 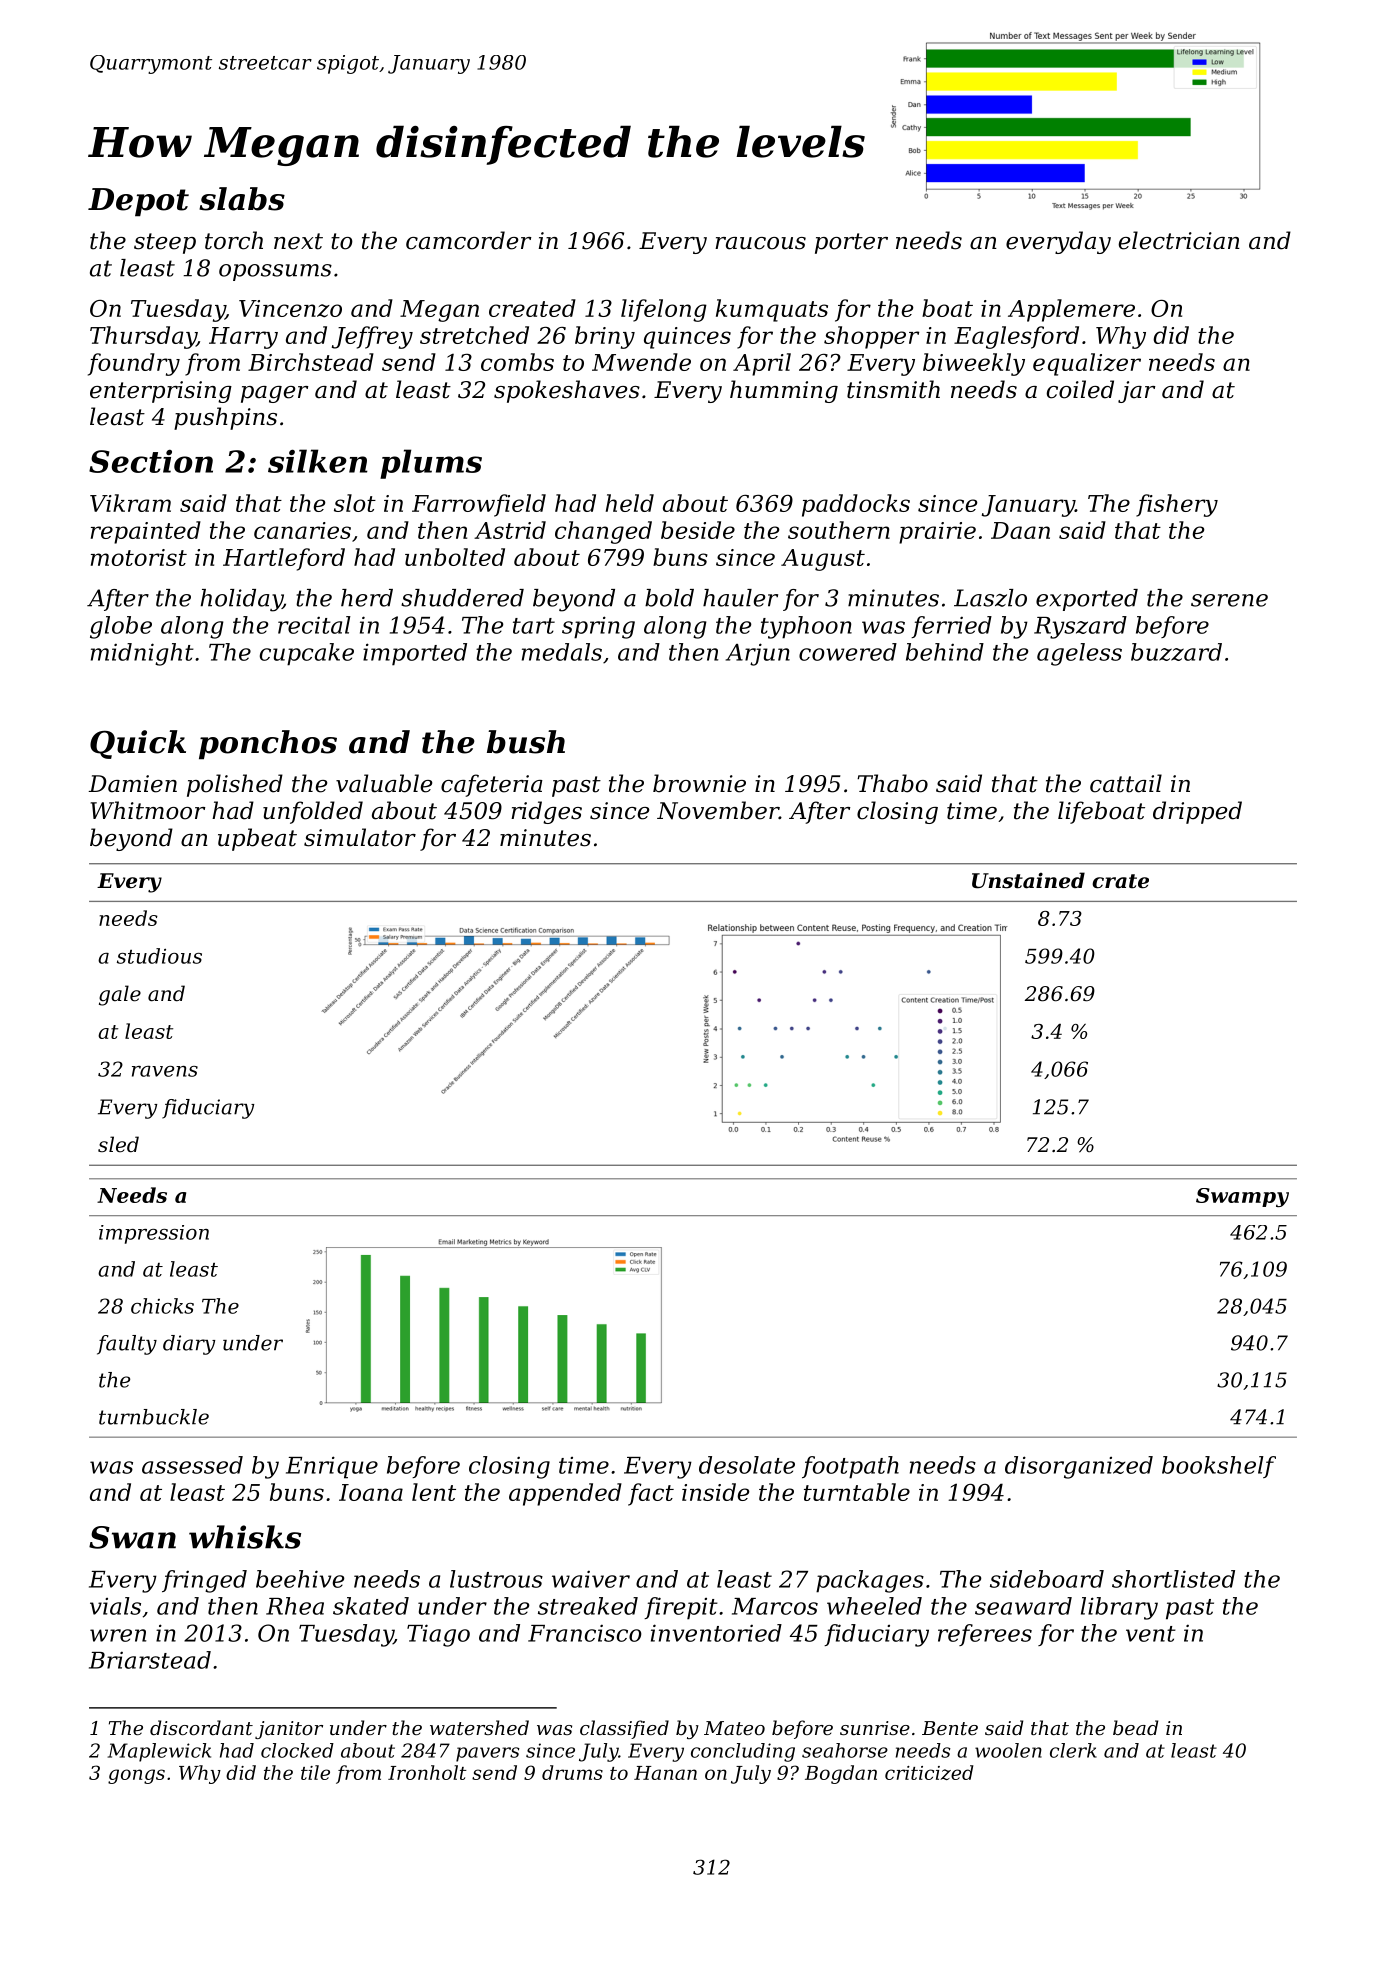 What do you see at coordinates (784, 391) in the screenshot?
I see `humming` at bounding box center [784, 391].
